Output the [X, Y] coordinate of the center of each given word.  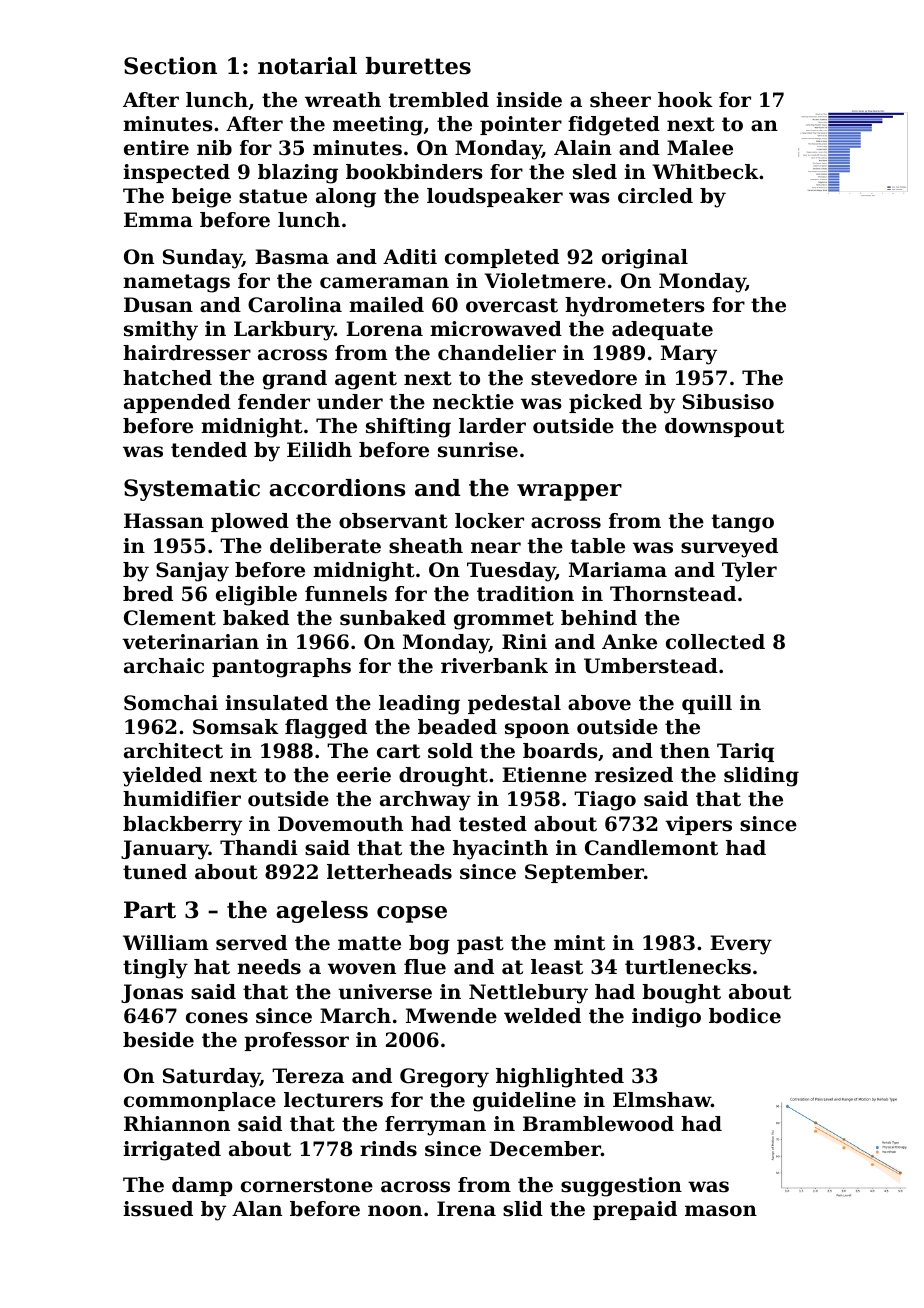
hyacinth [500, 850]
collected [715, 642]
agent [366, 380]
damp [202, 1186]
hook [685, 100]
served [251, 943]
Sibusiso [728, 402]
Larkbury [284, 331]
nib [214, 147]
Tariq [745, 752]
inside [529, 100]
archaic [164, 666]
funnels [346, 594]
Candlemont [651, 848]
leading [419, 705]
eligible [256, 596]
